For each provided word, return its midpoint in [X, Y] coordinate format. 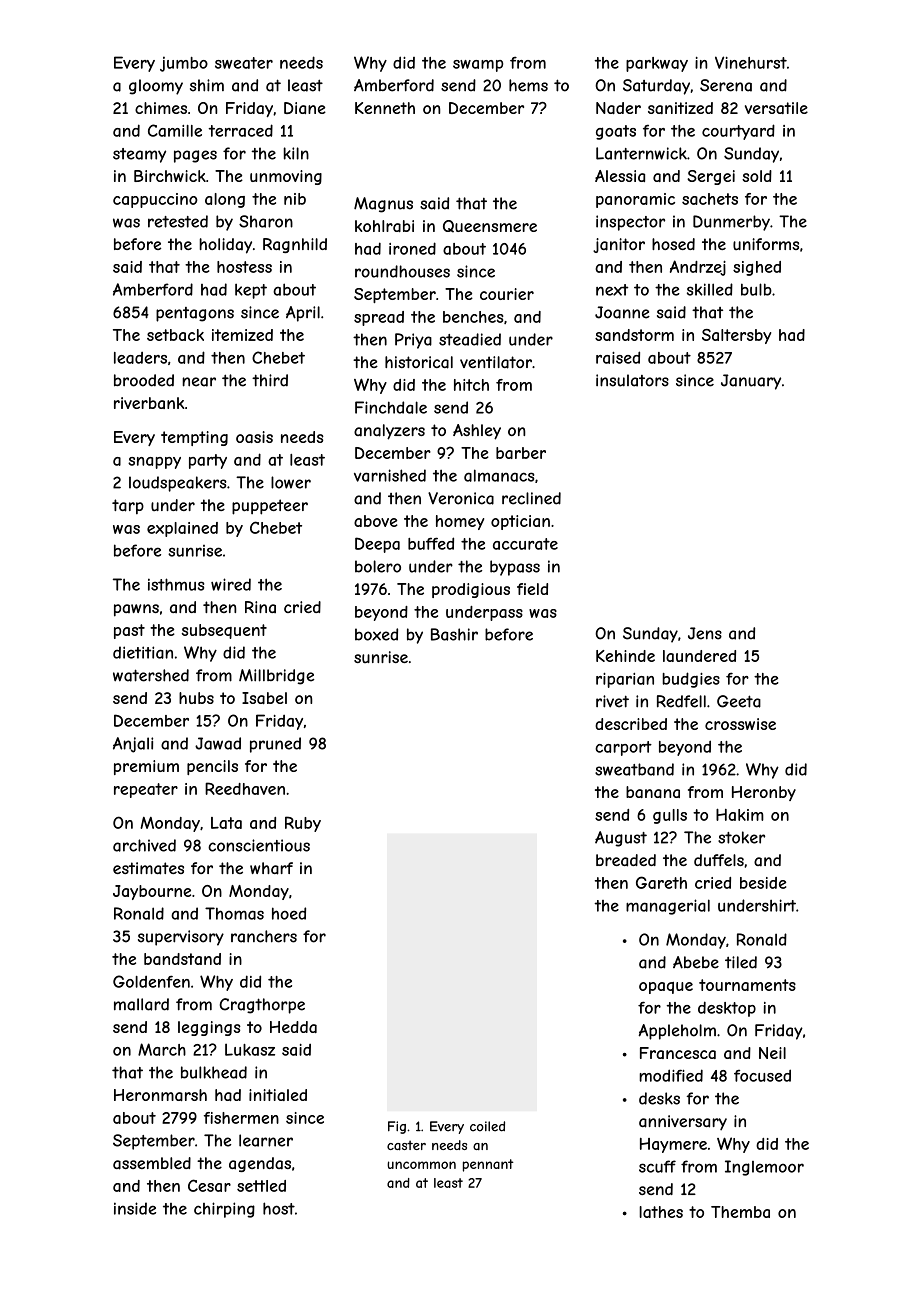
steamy [139, 155]
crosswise [740, 724]
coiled [487, 1126]
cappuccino [155, 200]
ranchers [264, 936]
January [751, 382]
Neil [772, 1053]
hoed [289, 913]
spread [379, 318]
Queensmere [490, 226]
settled [261, 1186]
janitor [619, 245]
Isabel [264, 698]
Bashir [454, 634]
